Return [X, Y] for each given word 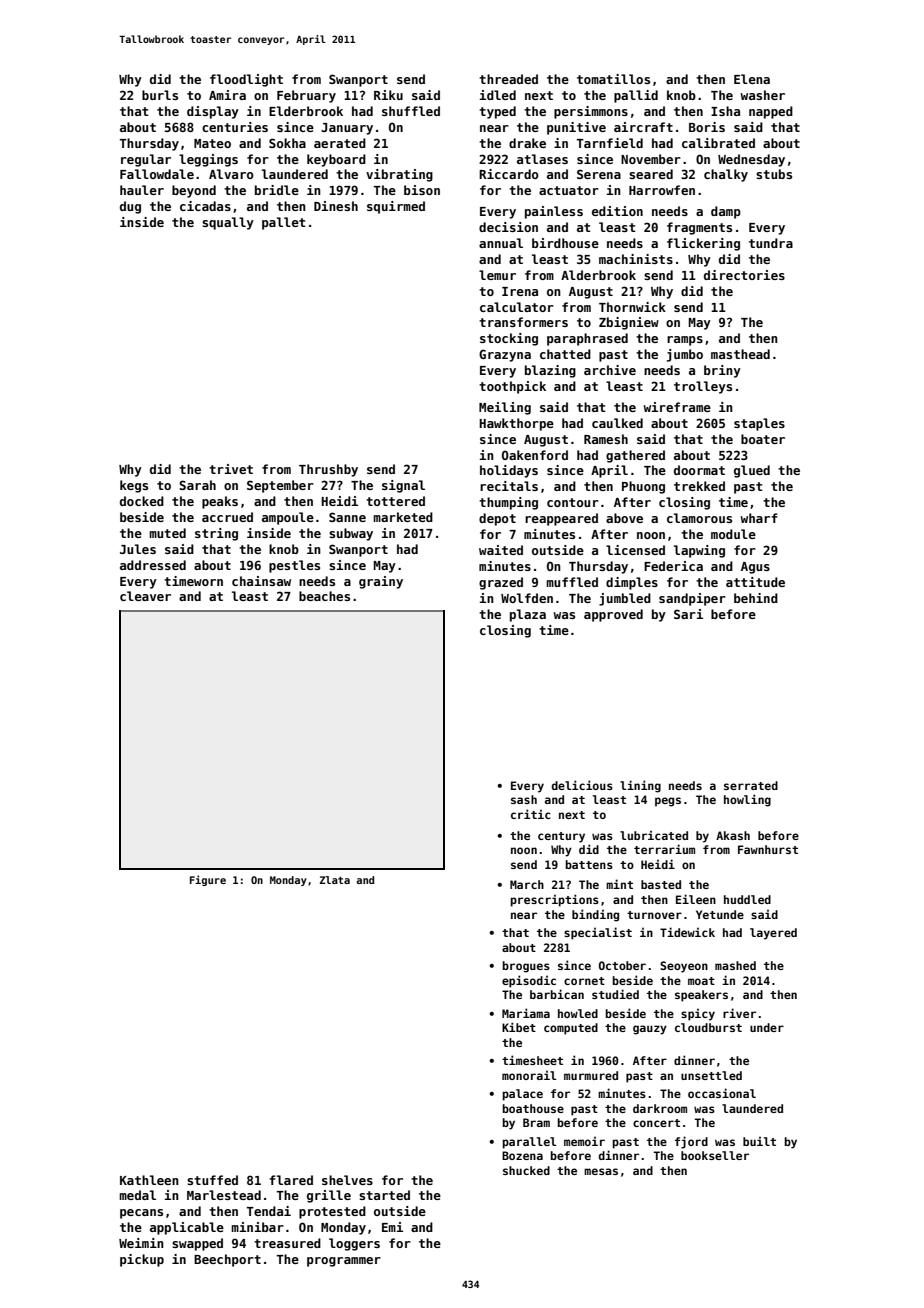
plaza [528, 615]
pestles [294, 566]
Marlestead [224, 1195]
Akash [733, 835]
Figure [208, 880]
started [384, 1195]
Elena [752, 79]
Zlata [335, 880]
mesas [601, 1171]
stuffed [212, 1180]
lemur [497, 275]
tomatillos [613, 79]
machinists [636, 259]
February [306, 96]
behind [756, 598]
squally [228, 223]
